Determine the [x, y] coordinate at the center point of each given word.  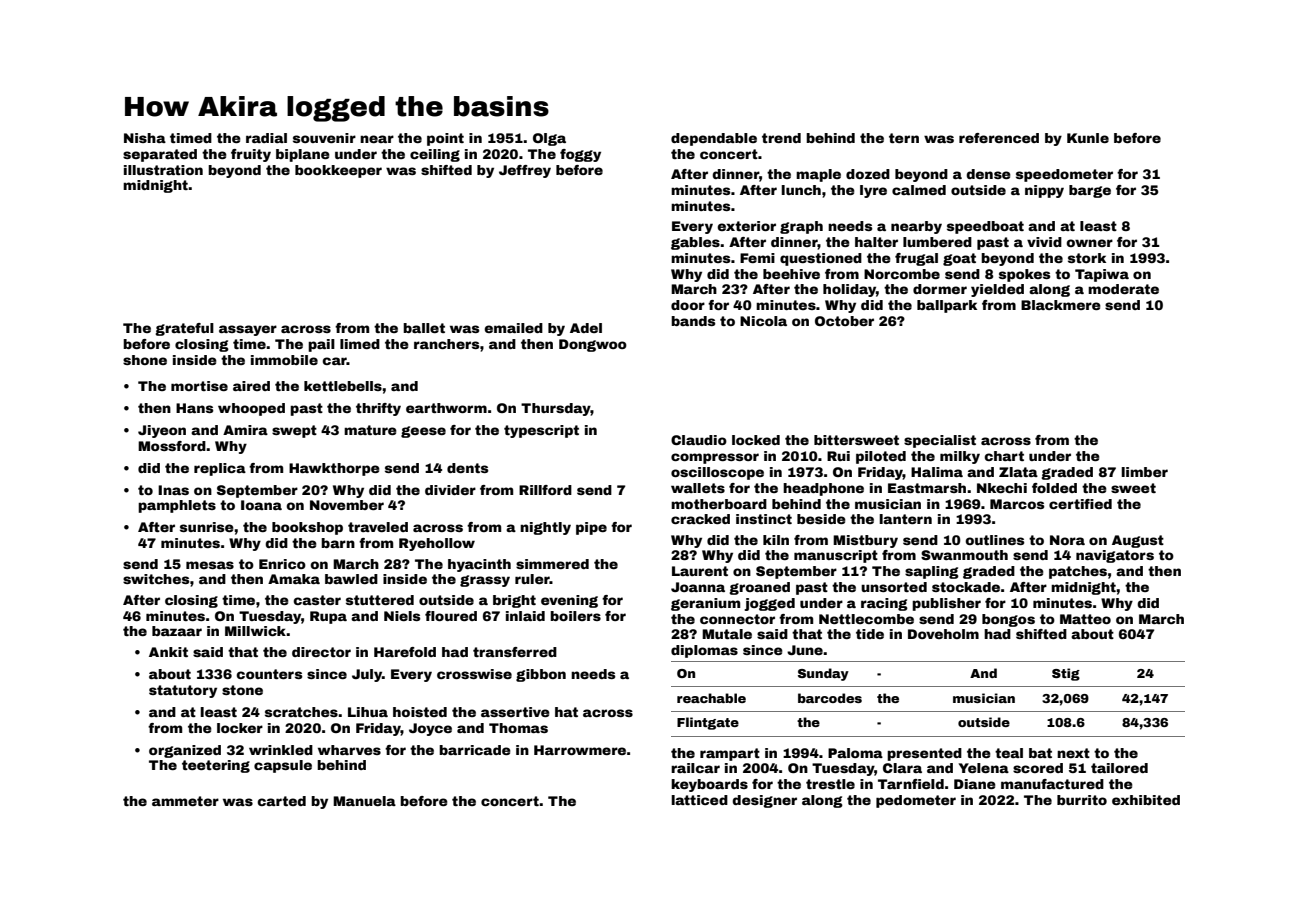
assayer [248, 330]
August [1138, 541]
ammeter [185, 801]
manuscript [836, 556]
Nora [1067, 540]
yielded [997, 290]
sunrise [207, 527]
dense [988, 174]
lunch [801, 190]
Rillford [545, 490]
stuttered [380, 600]
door [688, 305]
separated [160, 155]
